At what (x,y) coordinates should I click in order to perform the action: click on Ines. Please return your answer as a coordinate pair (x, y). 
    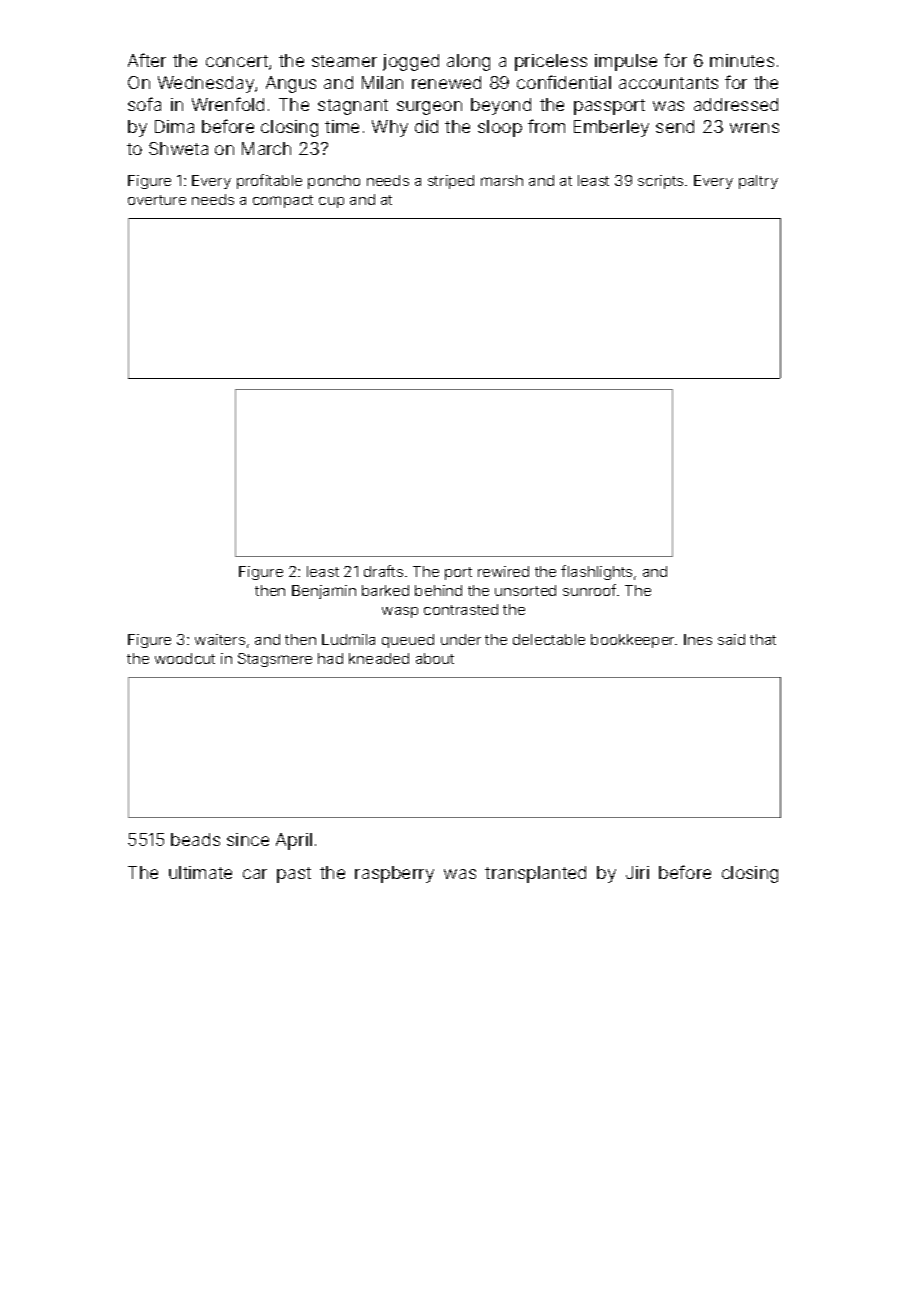
    Looking at the image, I should click on (698, 639).
